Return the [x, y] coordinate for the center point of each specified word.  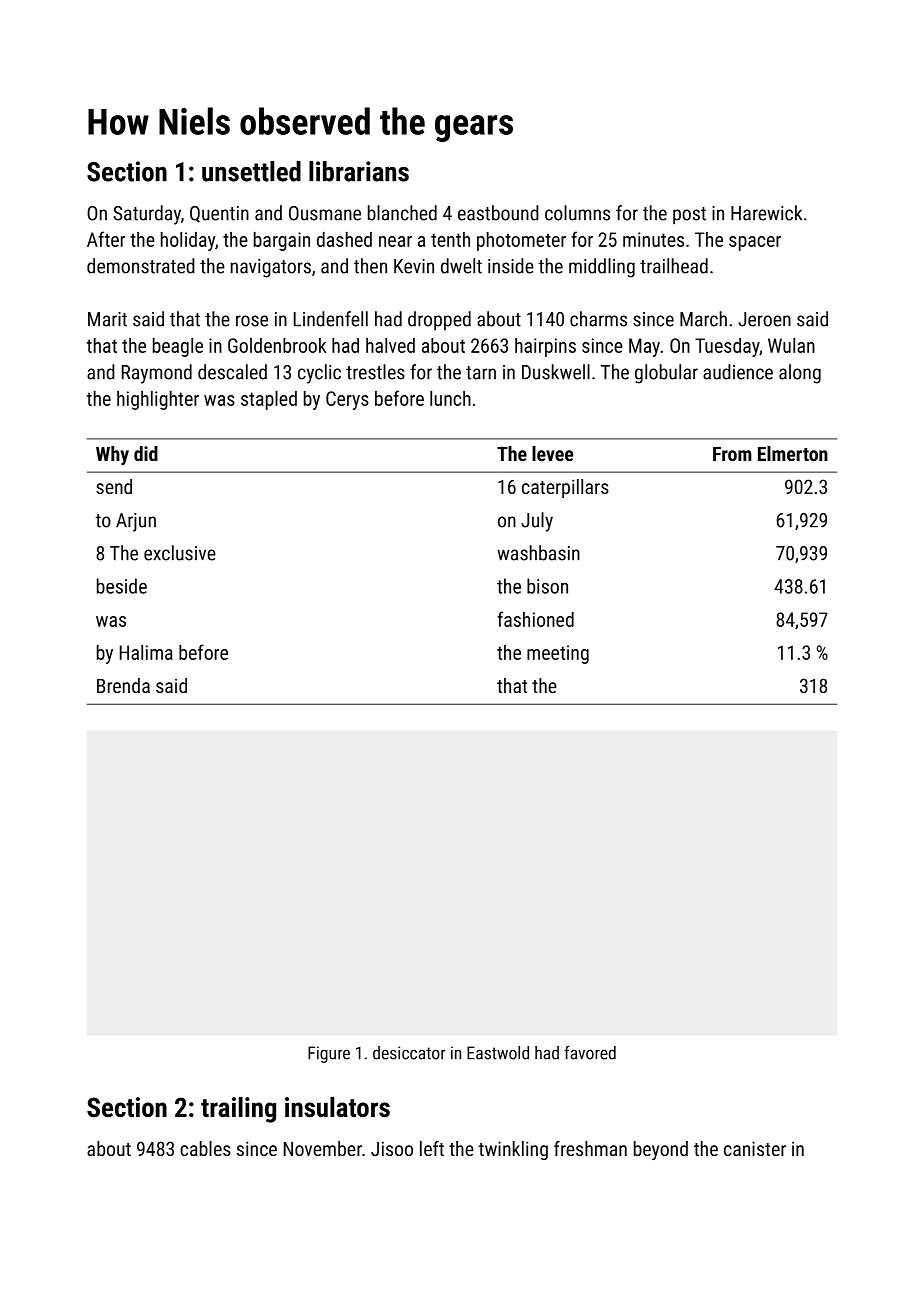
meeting [558, 654]
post [689, 216]
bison [547, 586]
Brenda [123, 685]
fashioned [536, 619]
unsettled [251, 171]
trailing [238, 1110]
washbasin [538, 553]
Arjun [136, 522]
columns [577, 213]
